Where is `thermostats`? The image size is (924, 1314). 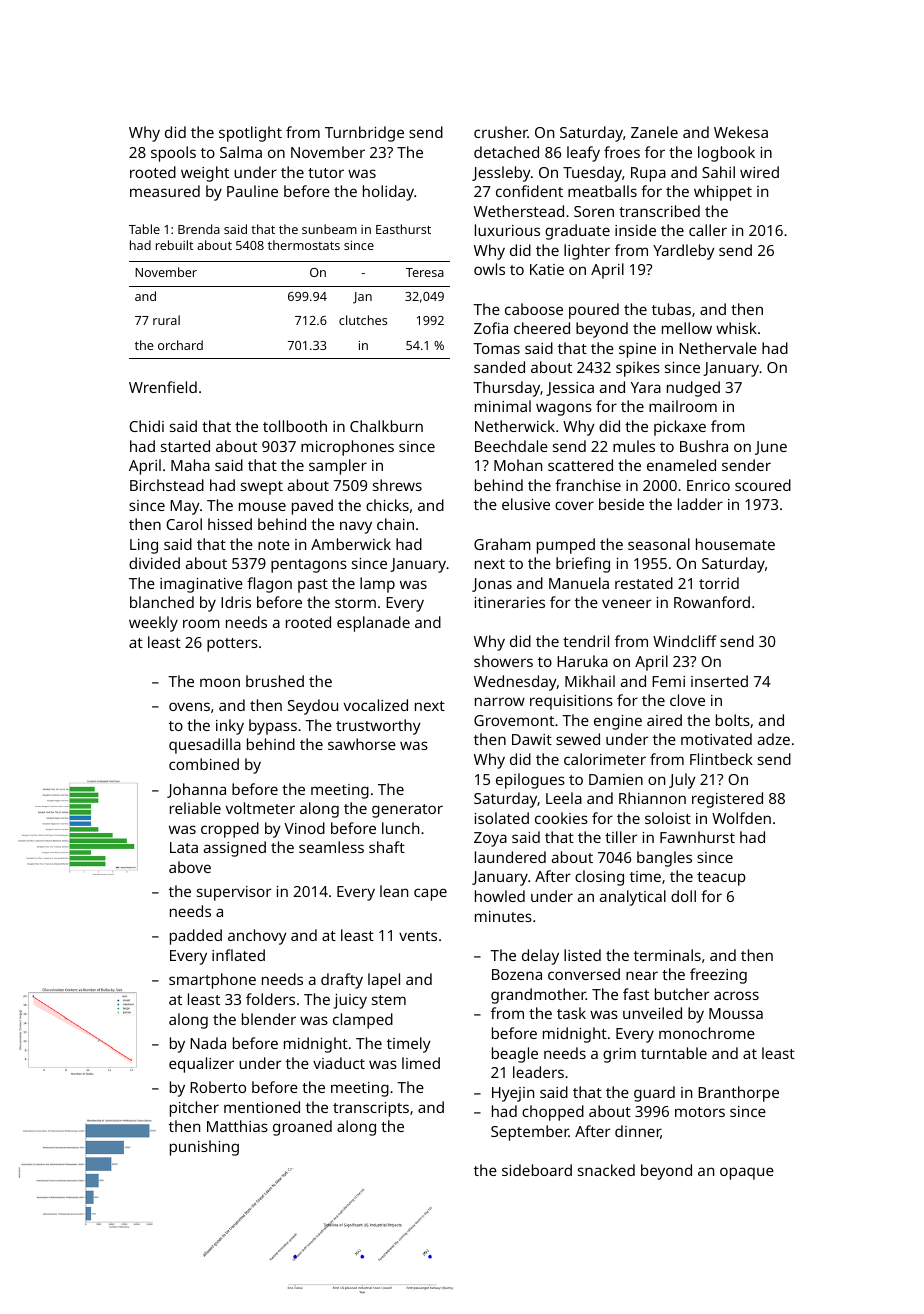 thermostats is located at coordinates (304, 245).
